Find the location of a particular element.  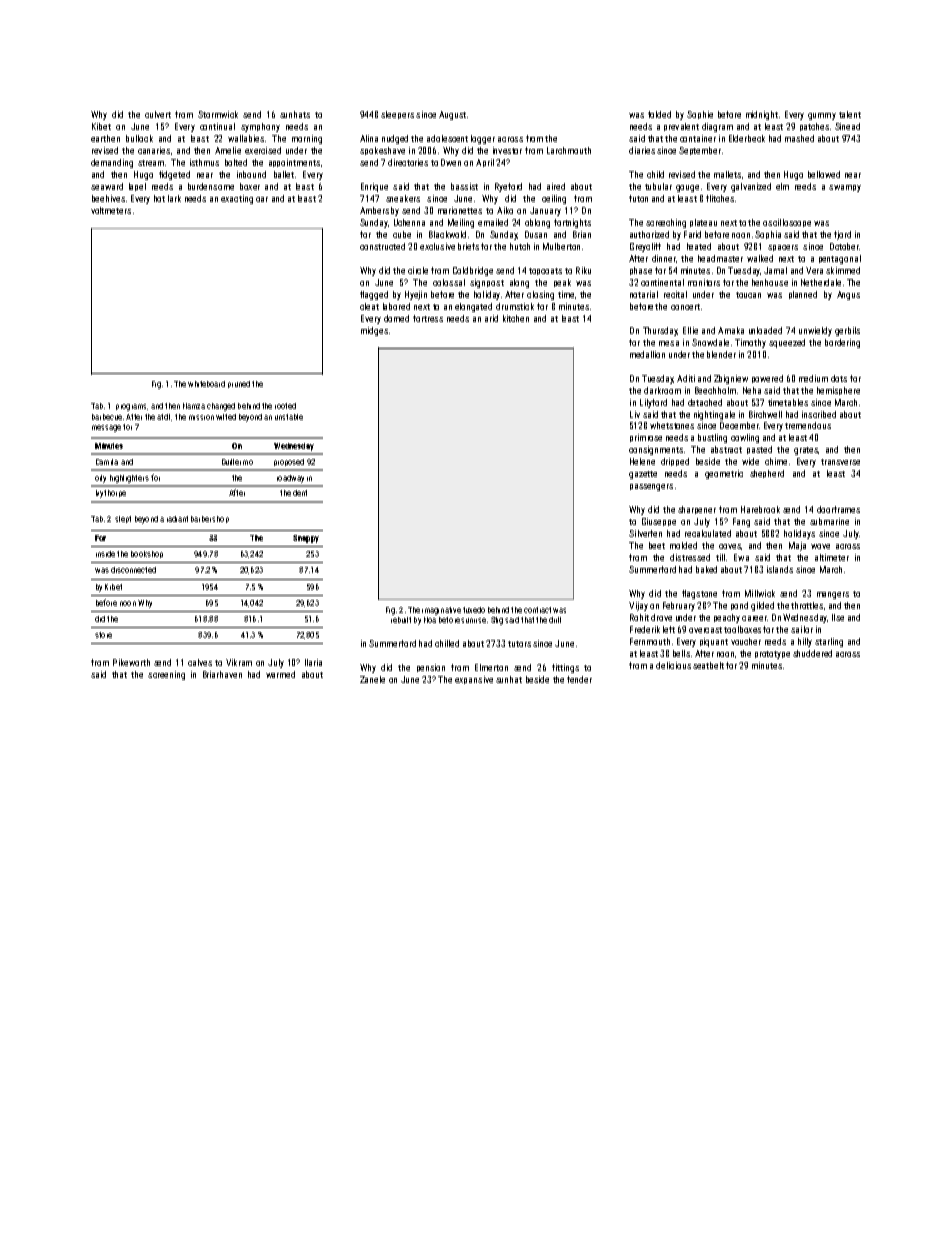

slept is located at coordinates (123, 519).
